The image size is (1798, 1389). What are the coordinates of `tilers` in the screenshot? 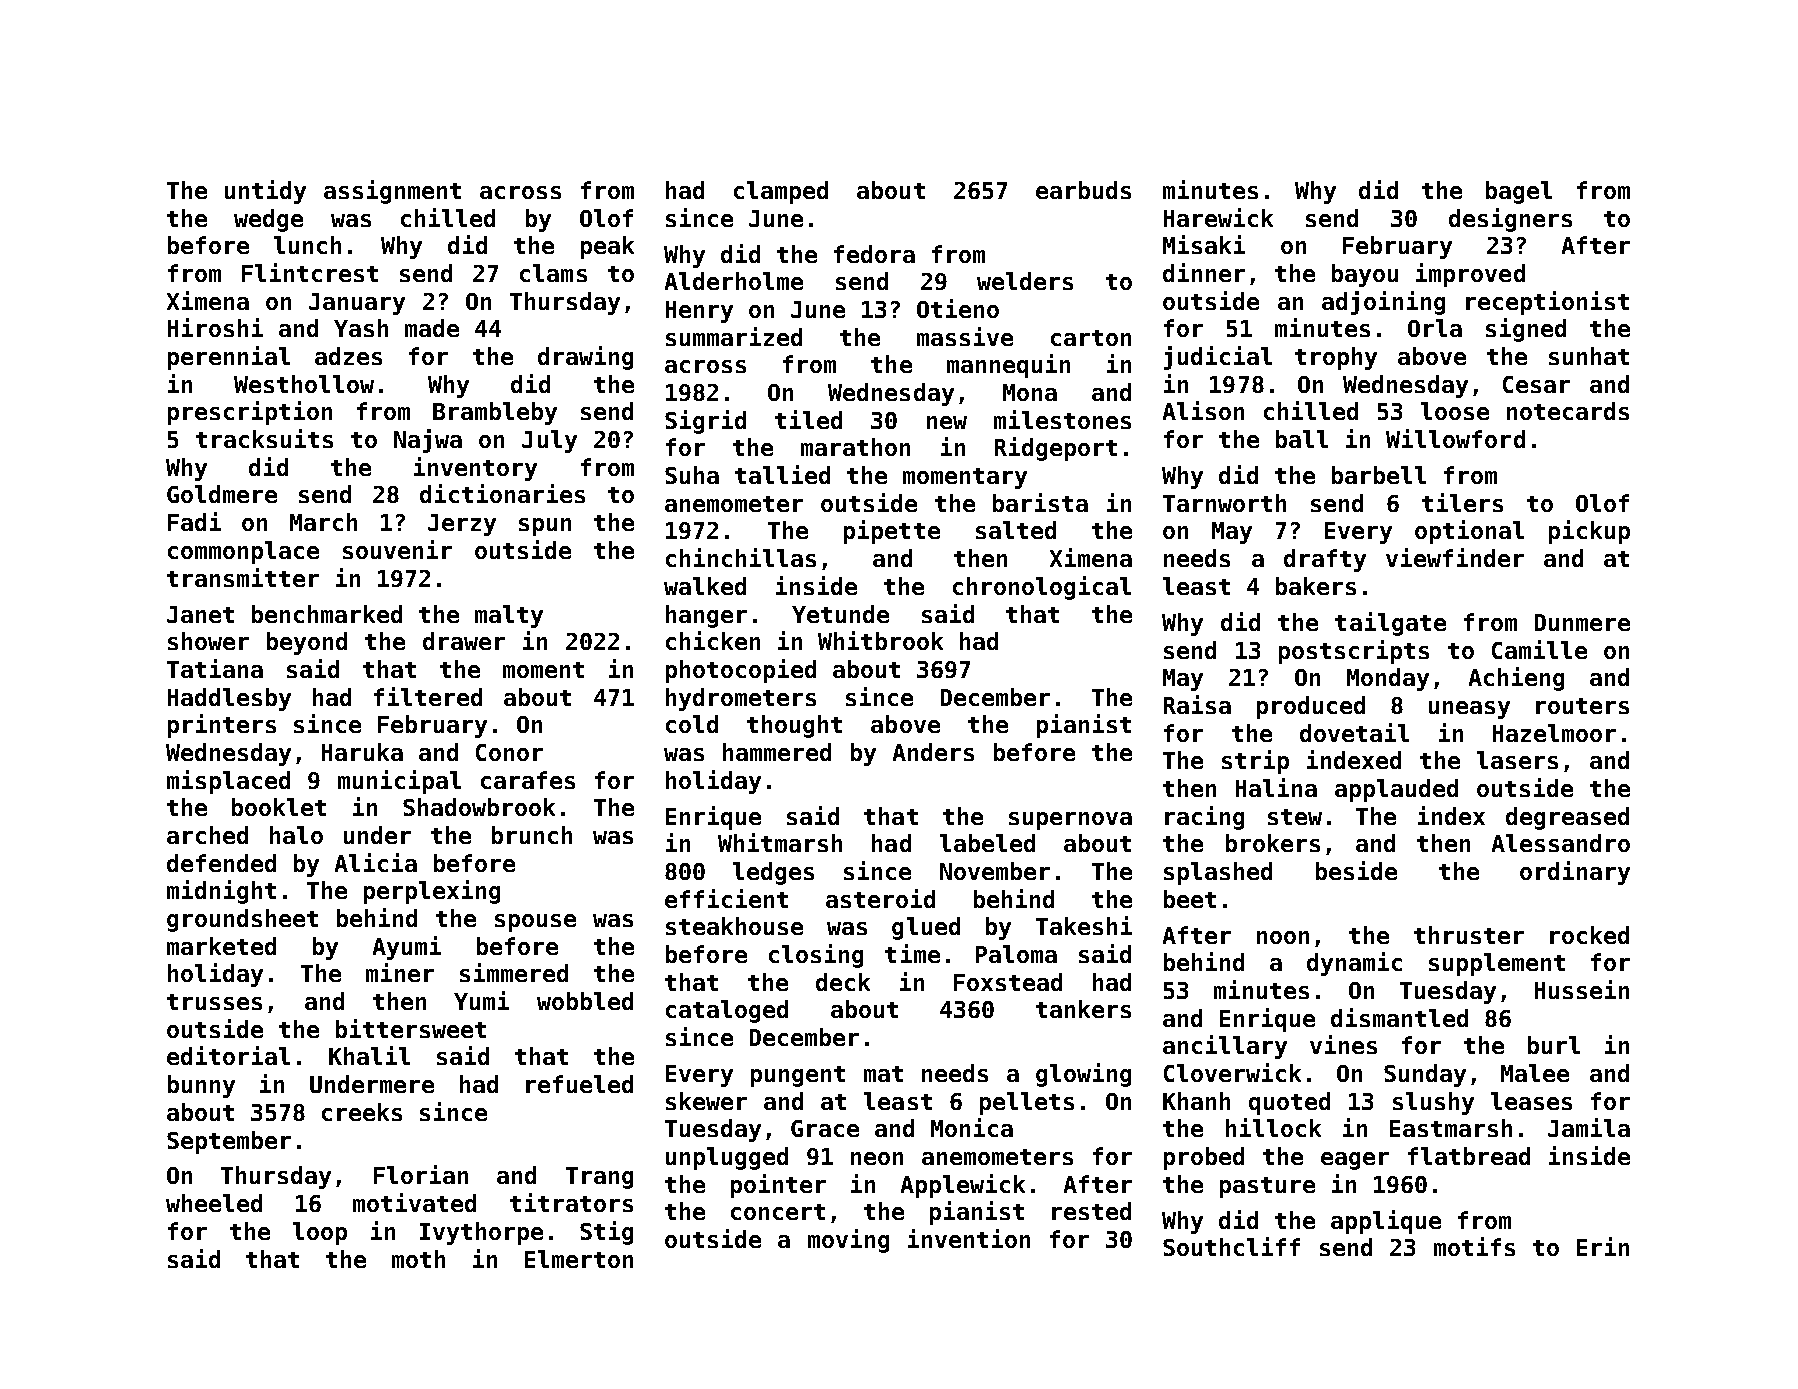 It's located at (1462, 502).
